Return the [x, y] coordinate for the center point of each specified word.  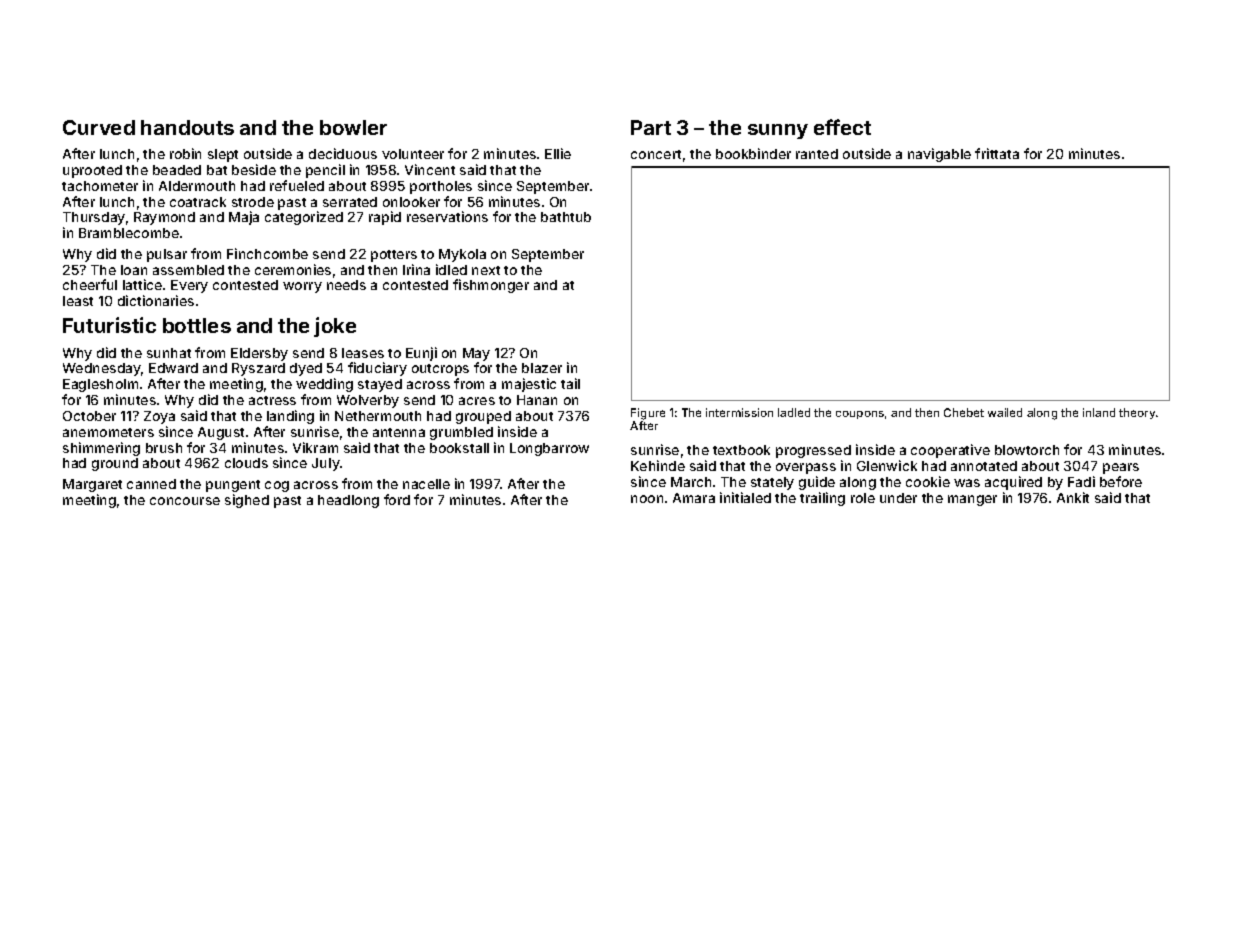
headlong [348, 501]
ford [397, 499]
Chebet [964, 412]
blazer [542, 368]
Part [651, 127]
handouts [187, 127]
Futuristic [109, 325]
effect [842, 127]
